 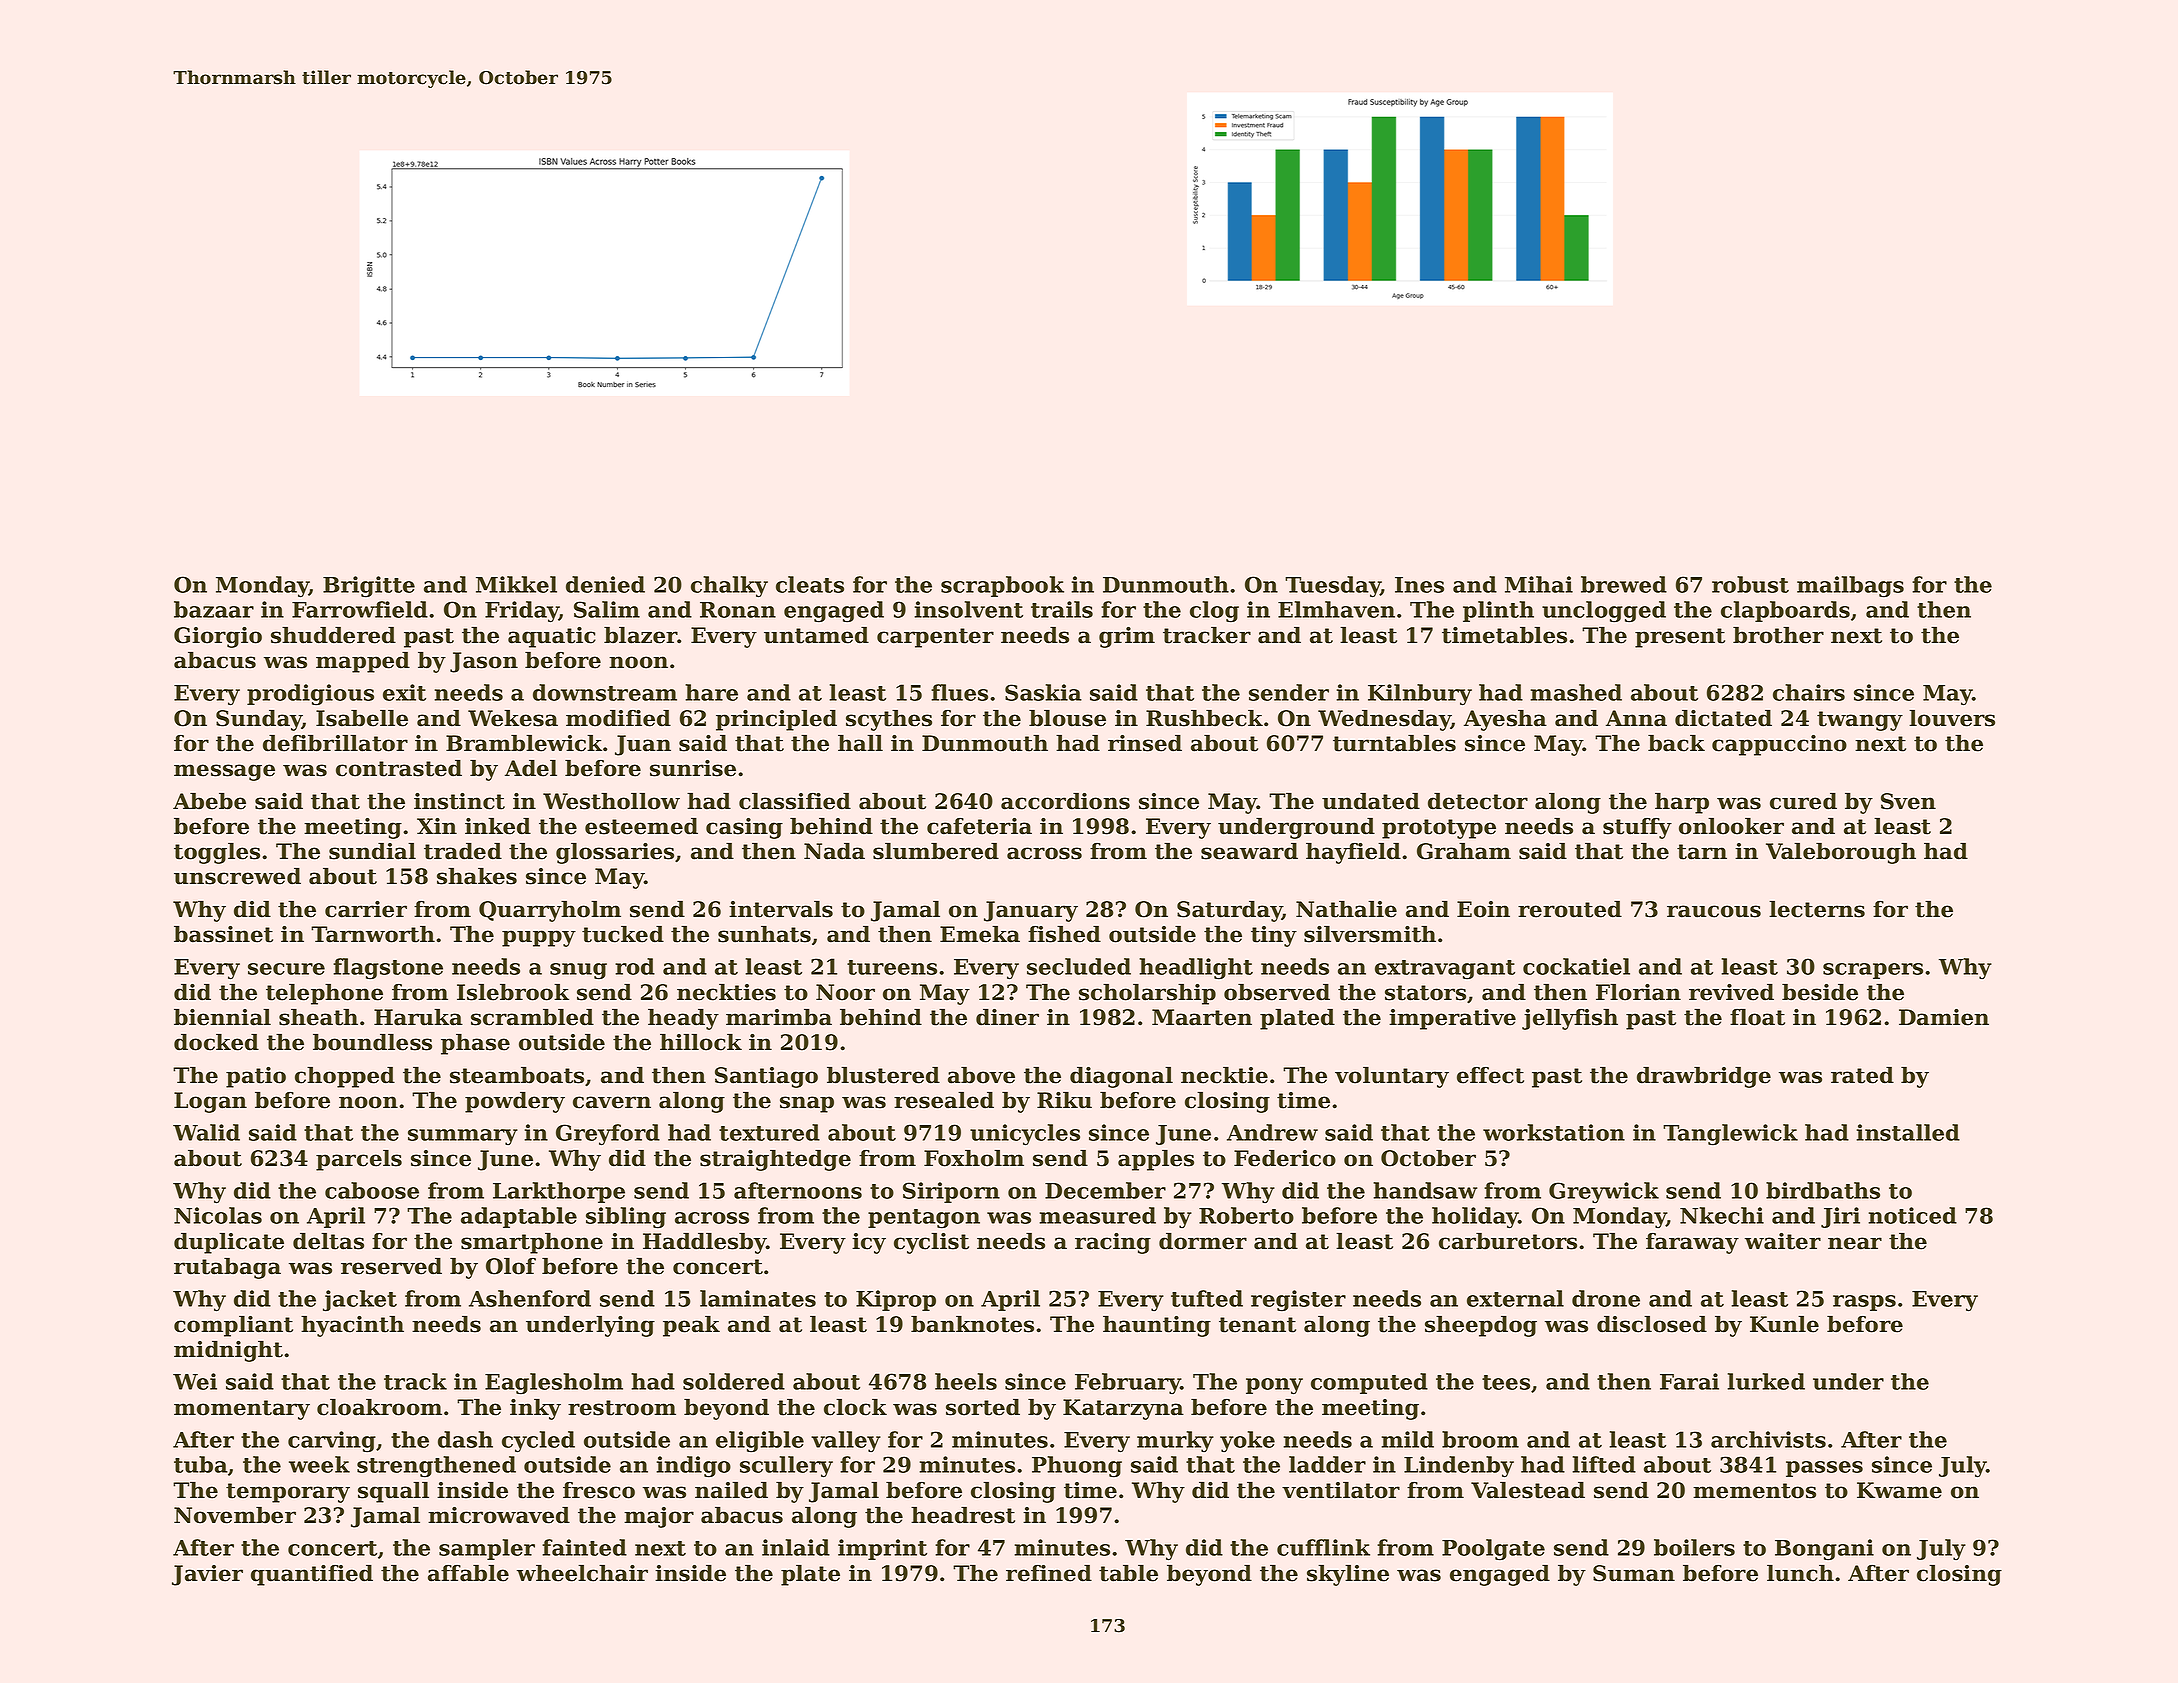 What do you see at coordinates (980, 934) in the screenshot?
I see `Emeka` at bounding box center [980, 934].
